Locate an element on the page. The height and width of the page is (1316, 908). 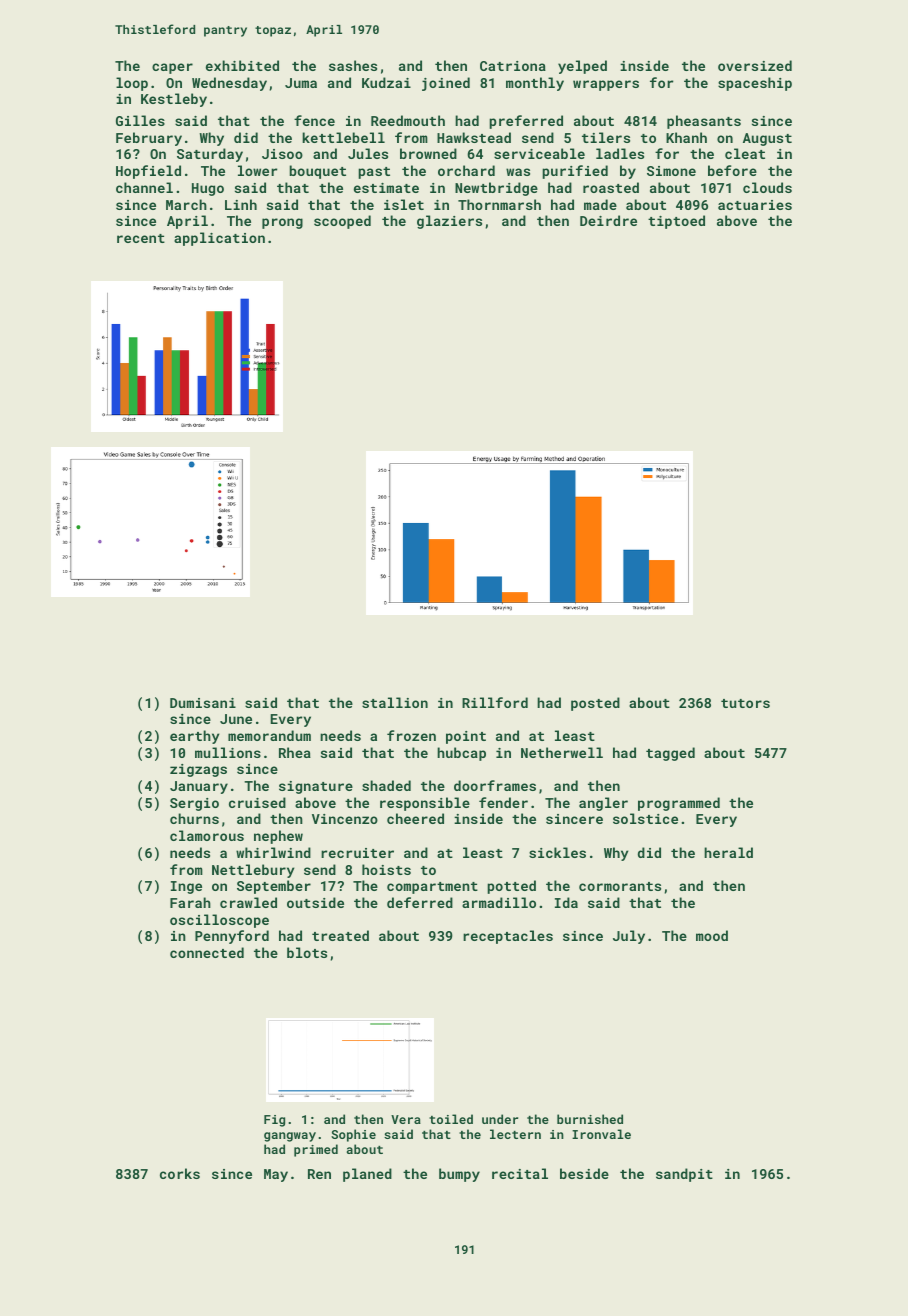
yelped is located at coordinates (582, 67).
